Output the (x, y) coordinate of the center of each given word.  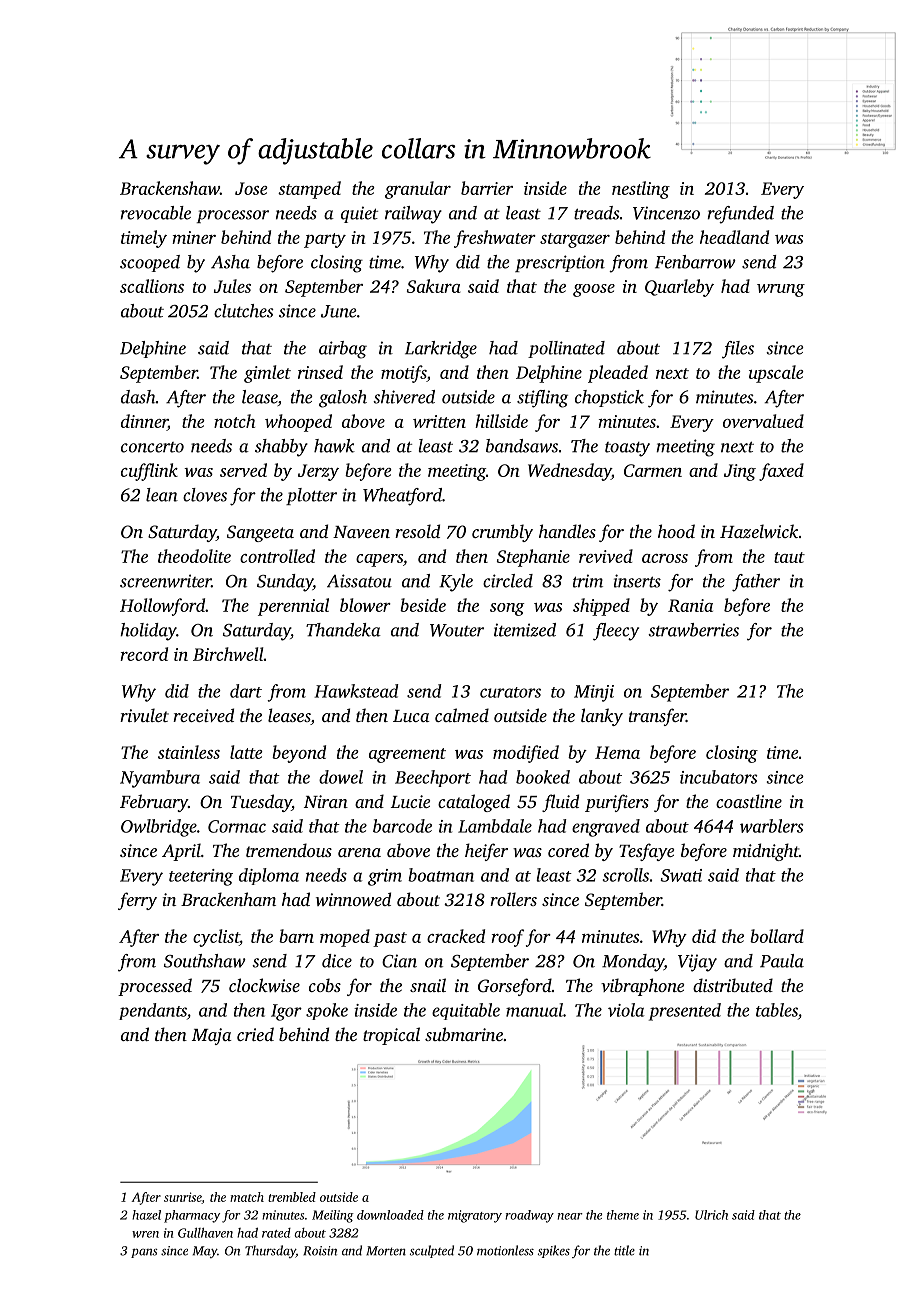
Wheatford (402, 497)
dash (138, 397)
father (756, 583)
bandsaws (522, 446)
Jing (740, 472)
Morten (386, 1251)
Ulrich (711, 1215)
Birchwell (228, 654)
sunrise (183, 1198)
